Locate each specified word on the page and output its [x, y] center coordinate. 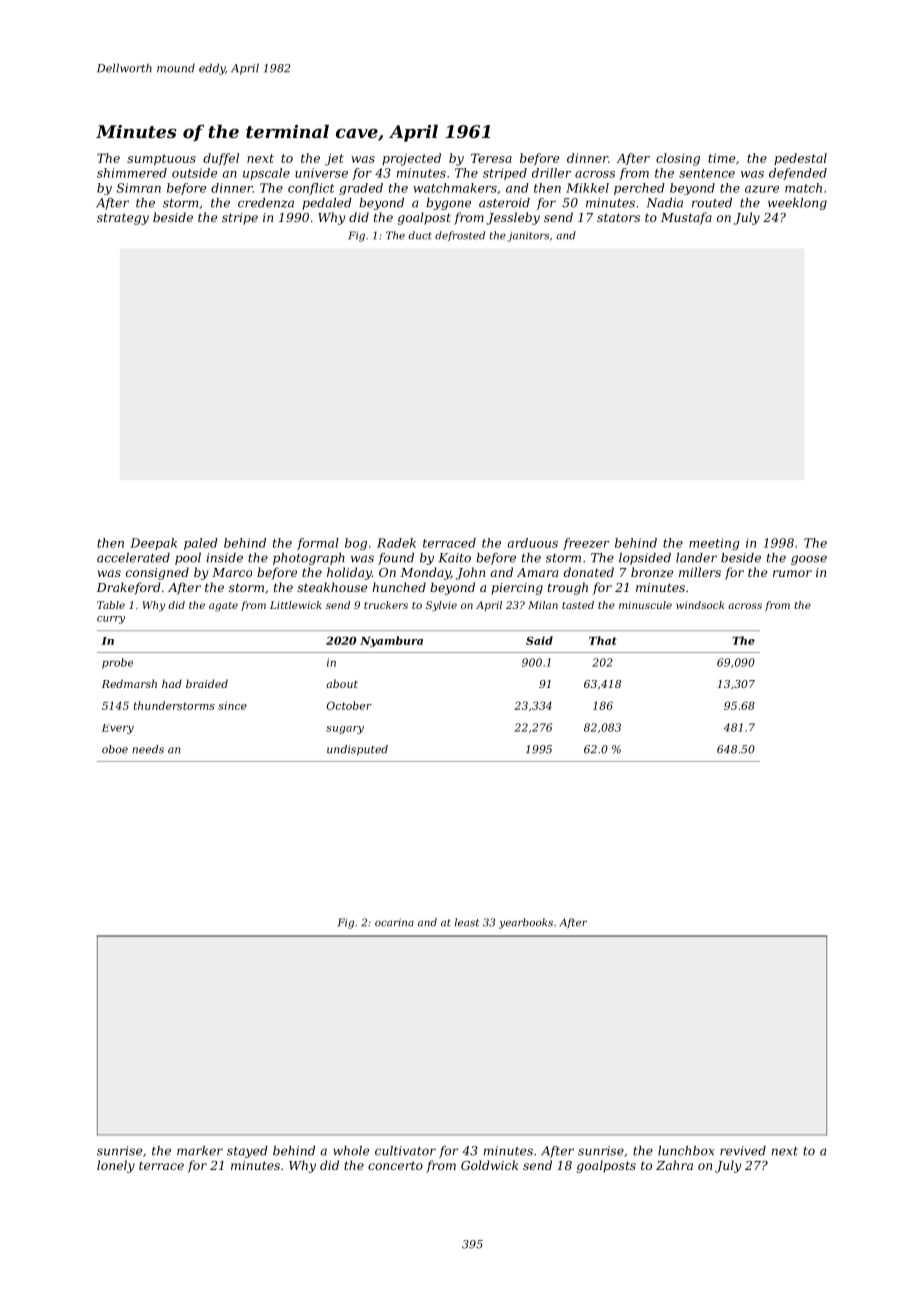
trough [568, 588]
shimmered [132, 173]
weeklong [797, 204]
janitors [528, 237]
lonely [116, 1166]
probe [117, 663]
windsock [700, 605]
